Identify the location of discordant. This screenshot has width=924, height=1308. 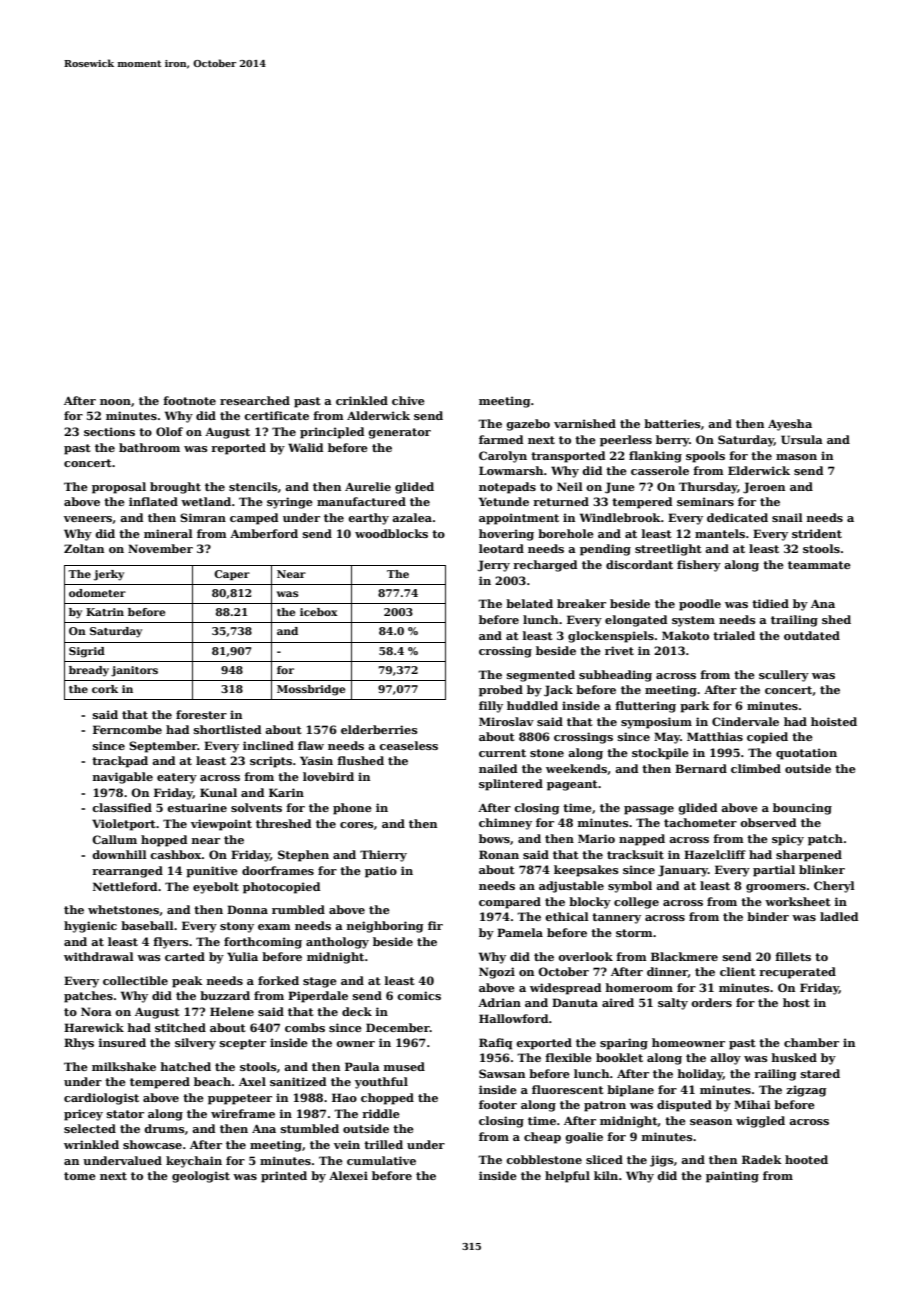
(639, 564).
